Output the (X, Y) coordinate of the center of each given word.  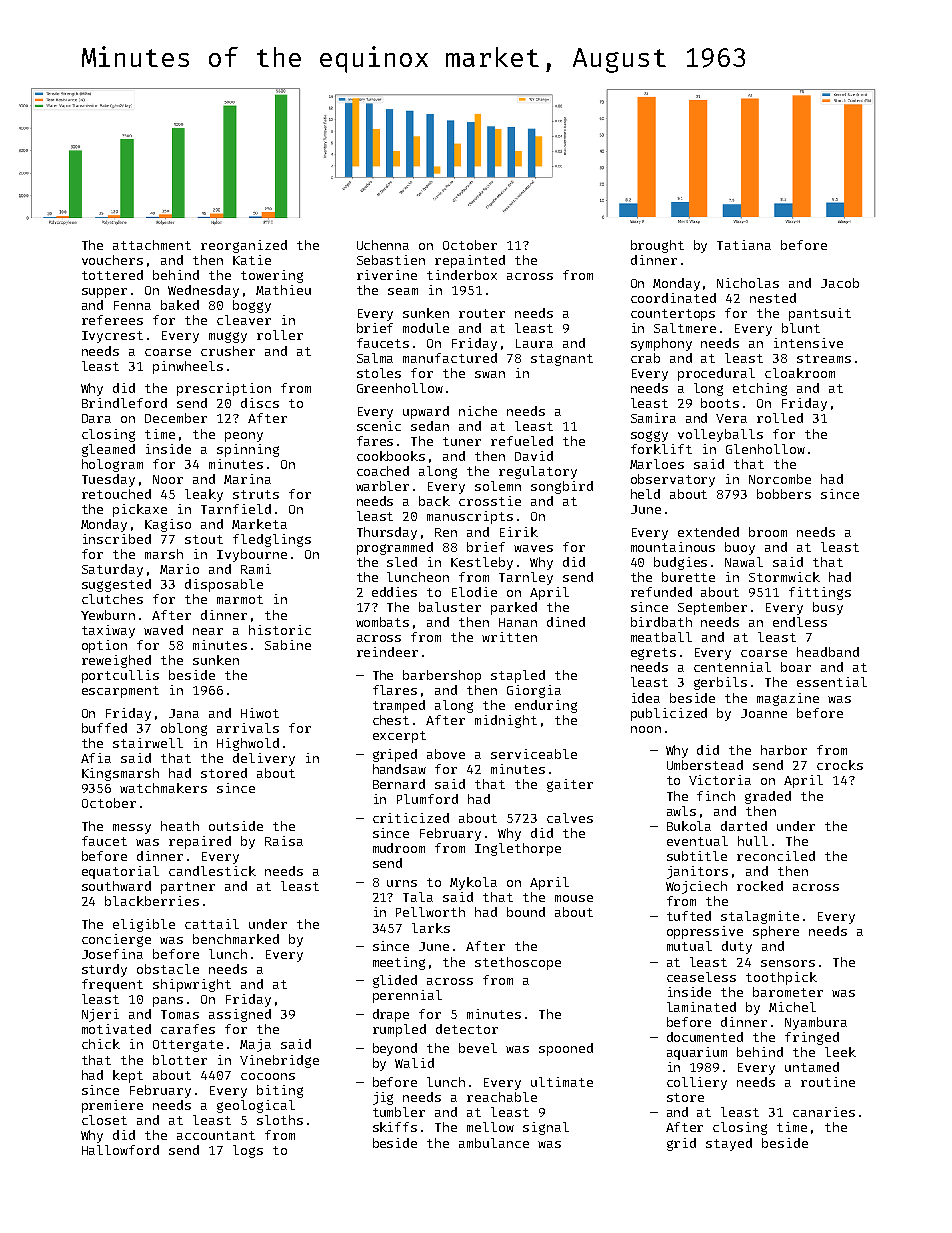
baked (180, 305)
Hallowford (120, 1150)
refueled (522, 441)
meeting (399, 963)
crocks (840, 765)
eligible (144, 925)
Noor (168, 479)
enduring (546, 706)
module (426, 328)
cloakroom (800, 373)
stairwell (148, 743)
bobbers (784, 494)
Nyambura (816, 1023)
